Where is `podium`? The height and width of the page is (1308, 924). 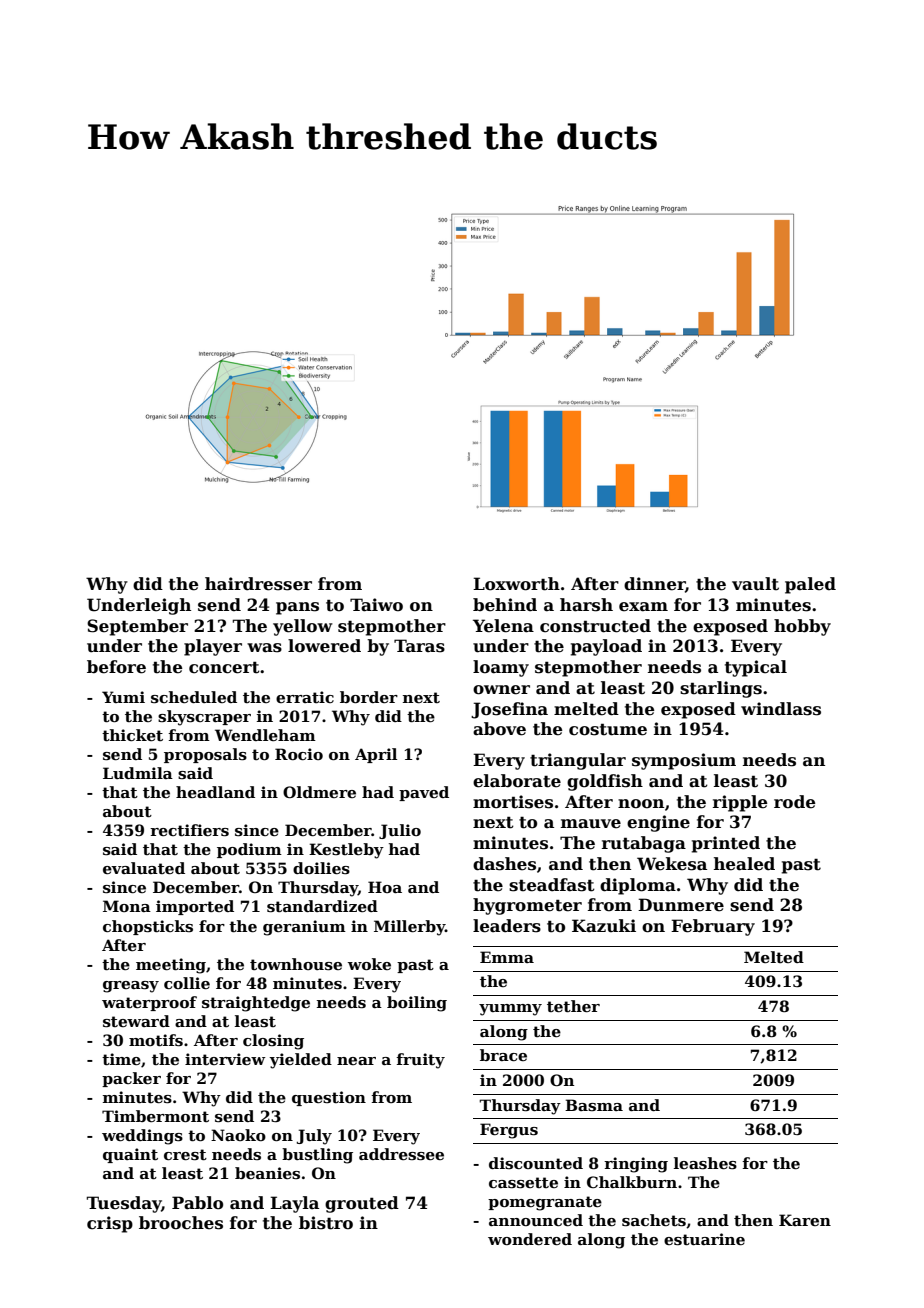 podium is located at coordinates (249, 850).
